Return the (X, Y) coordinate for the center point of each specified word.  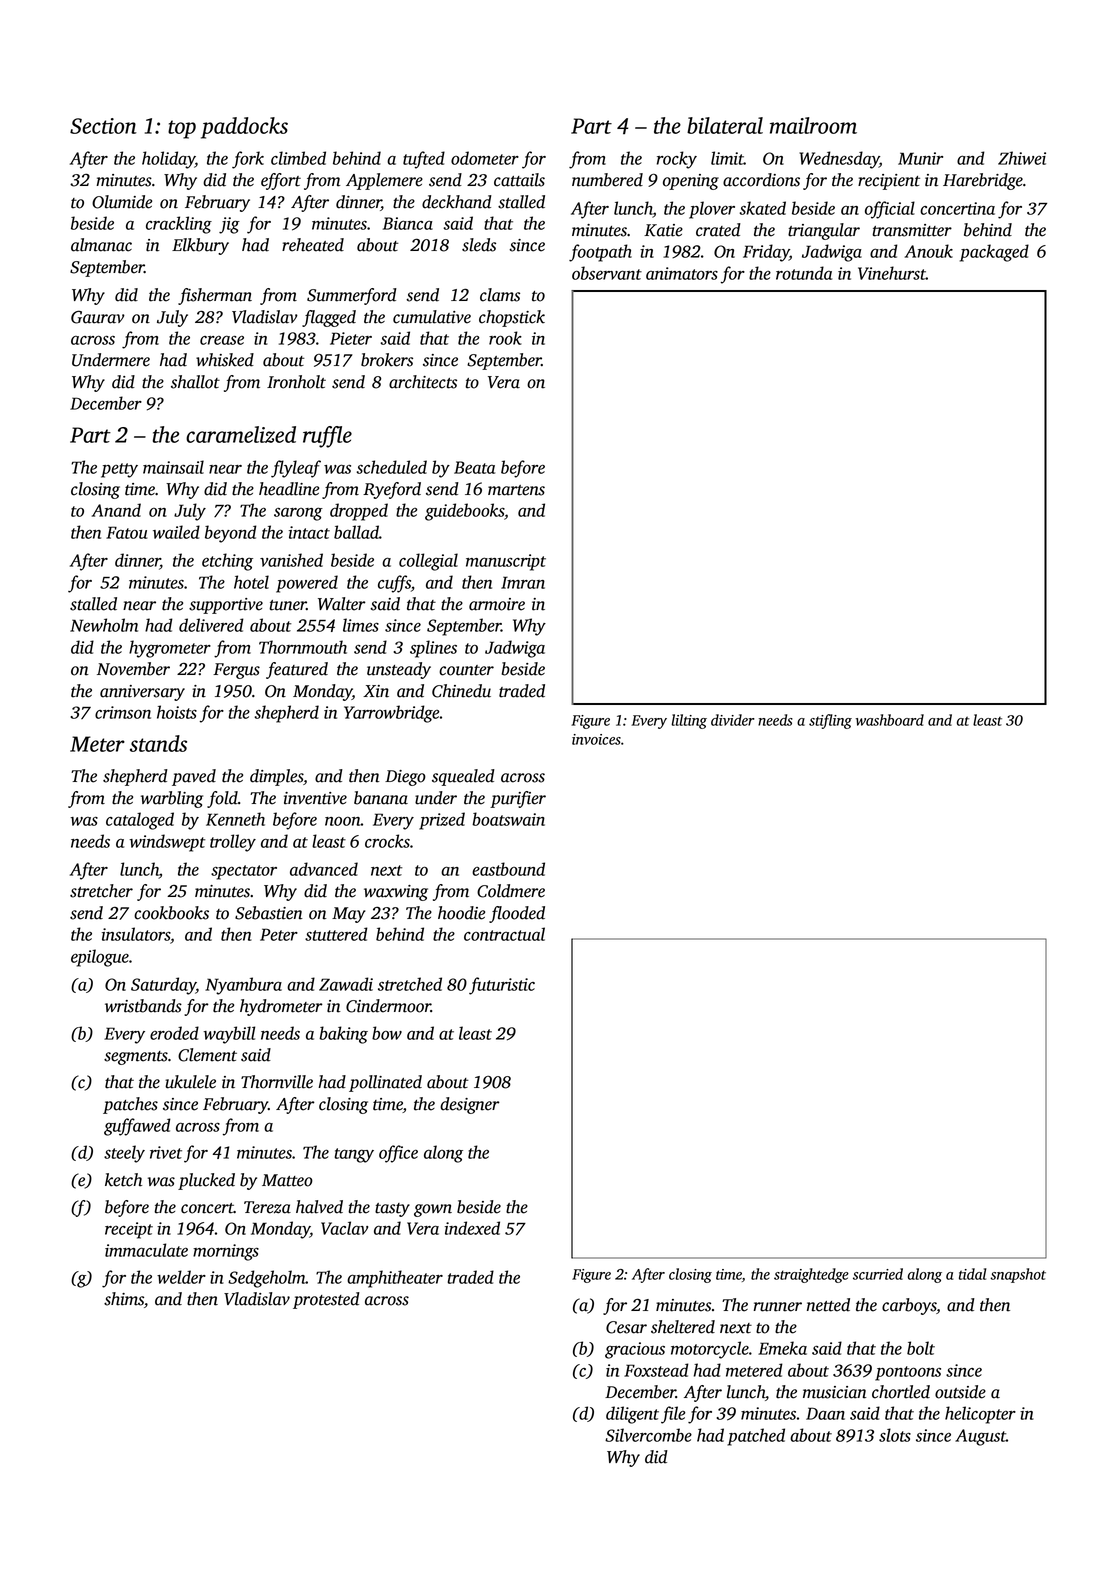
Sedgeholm (267, 1279)
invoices (596, 739)
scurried (878, 1274)
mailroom (813, 125)
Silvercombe (648, 1435)
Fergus (236, 671)
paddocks (244, 128)
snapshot (1018, 1275)
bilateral (725, 125)
